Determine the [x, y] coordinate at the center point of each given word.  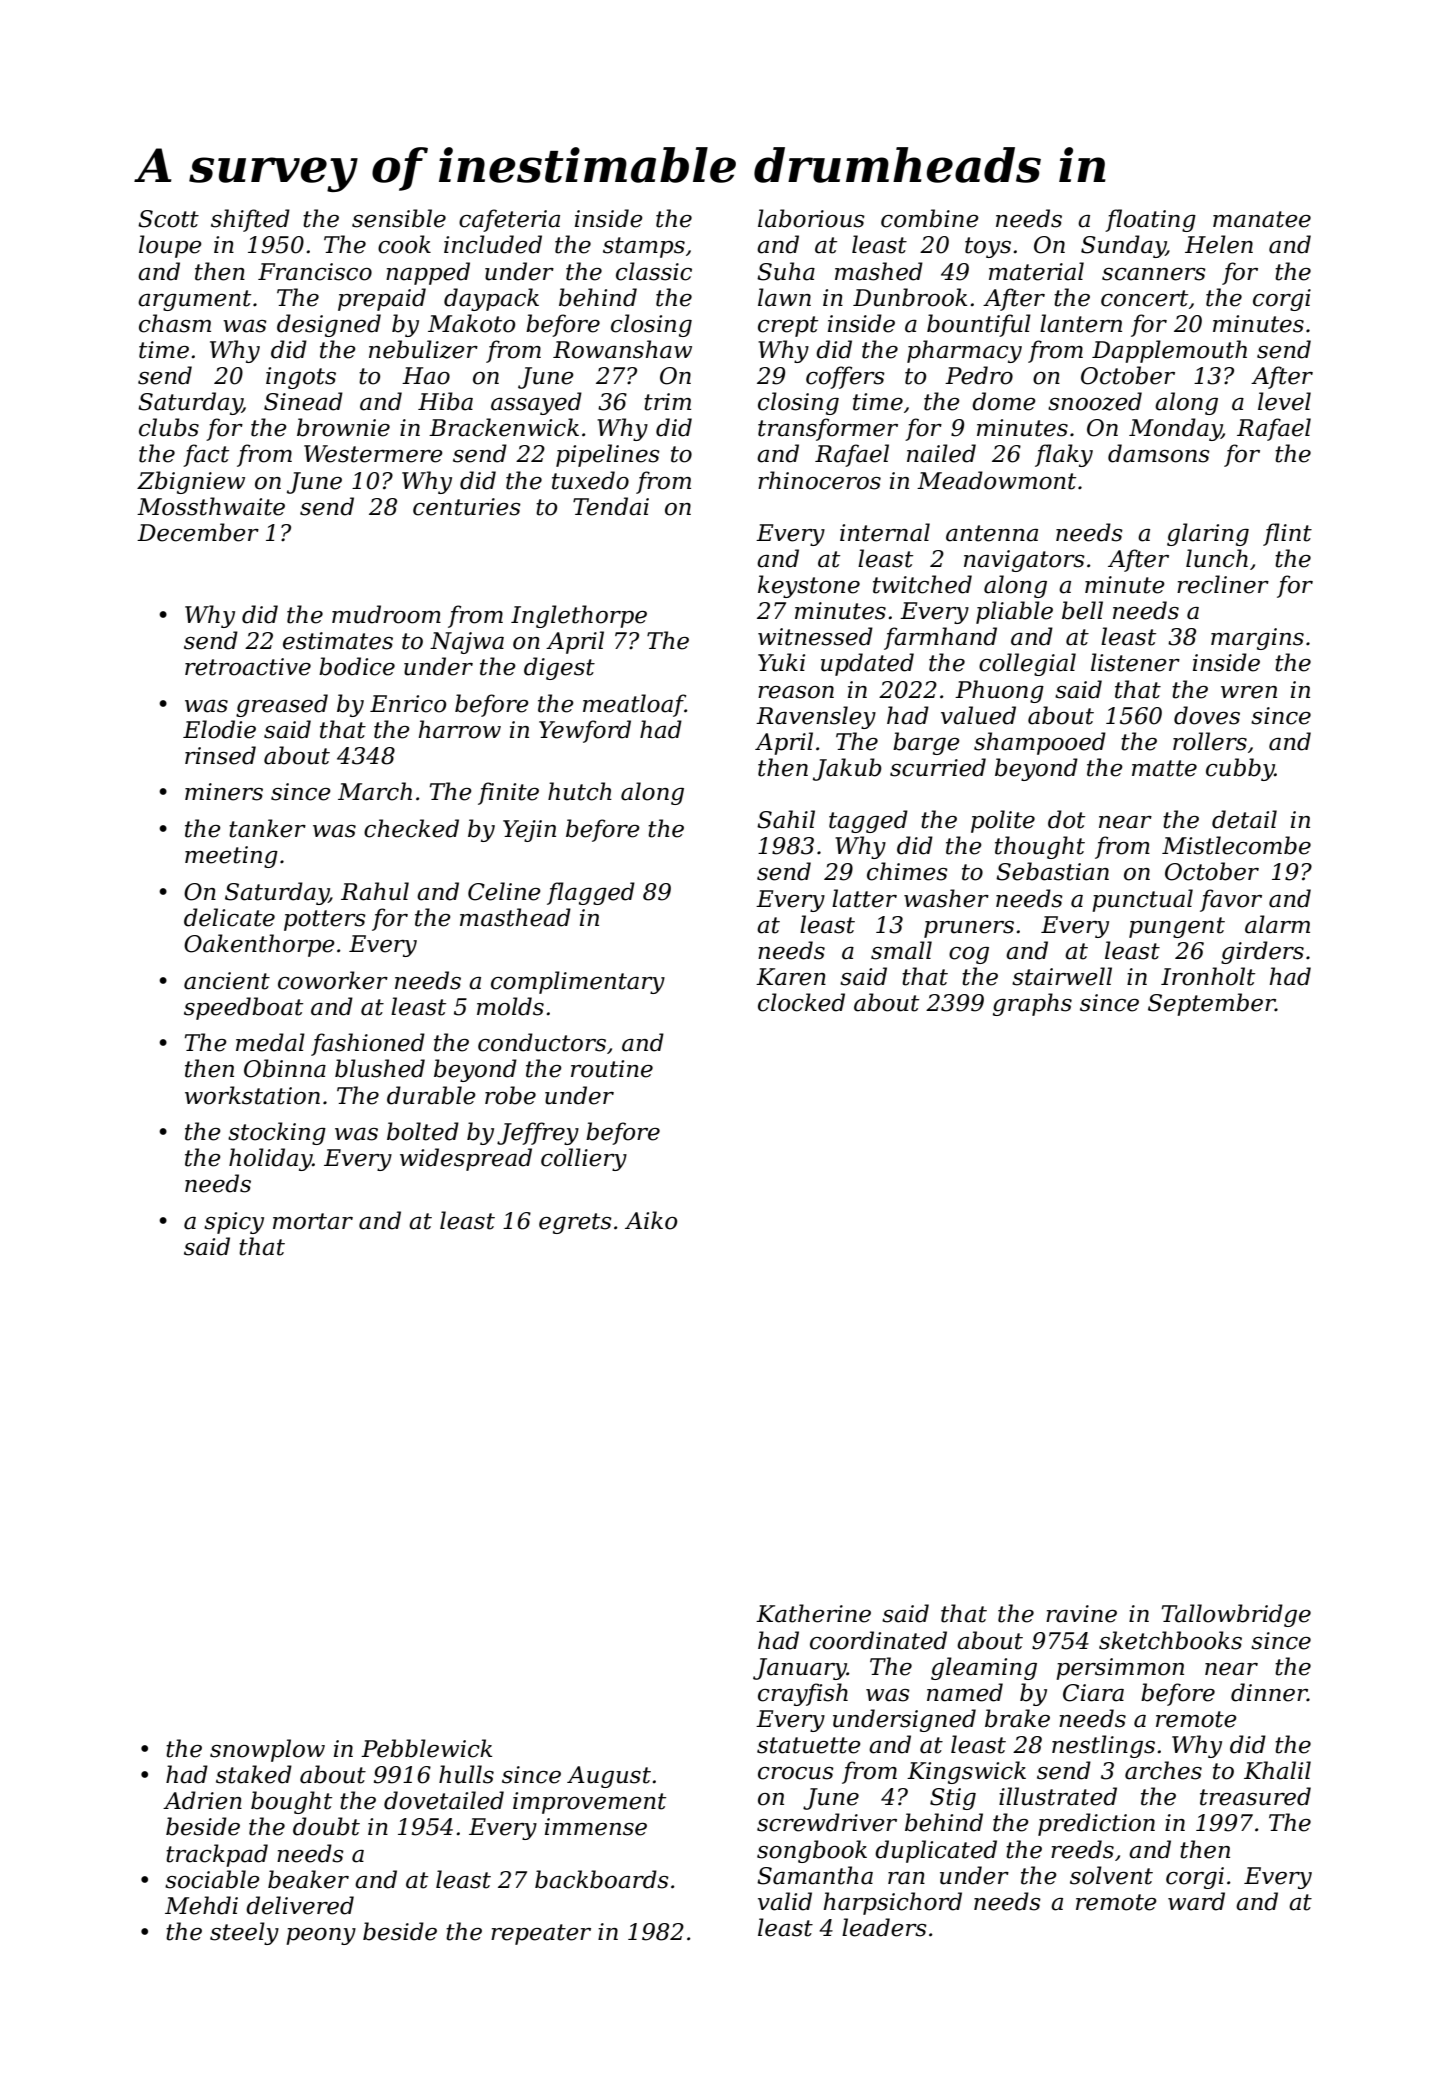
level [1284, 401]
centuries [467, 507]
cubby [1240, 769]
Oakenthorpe [259, 945]
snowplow [267, 1750]
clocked [801, 1002]
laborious [811, 218]
